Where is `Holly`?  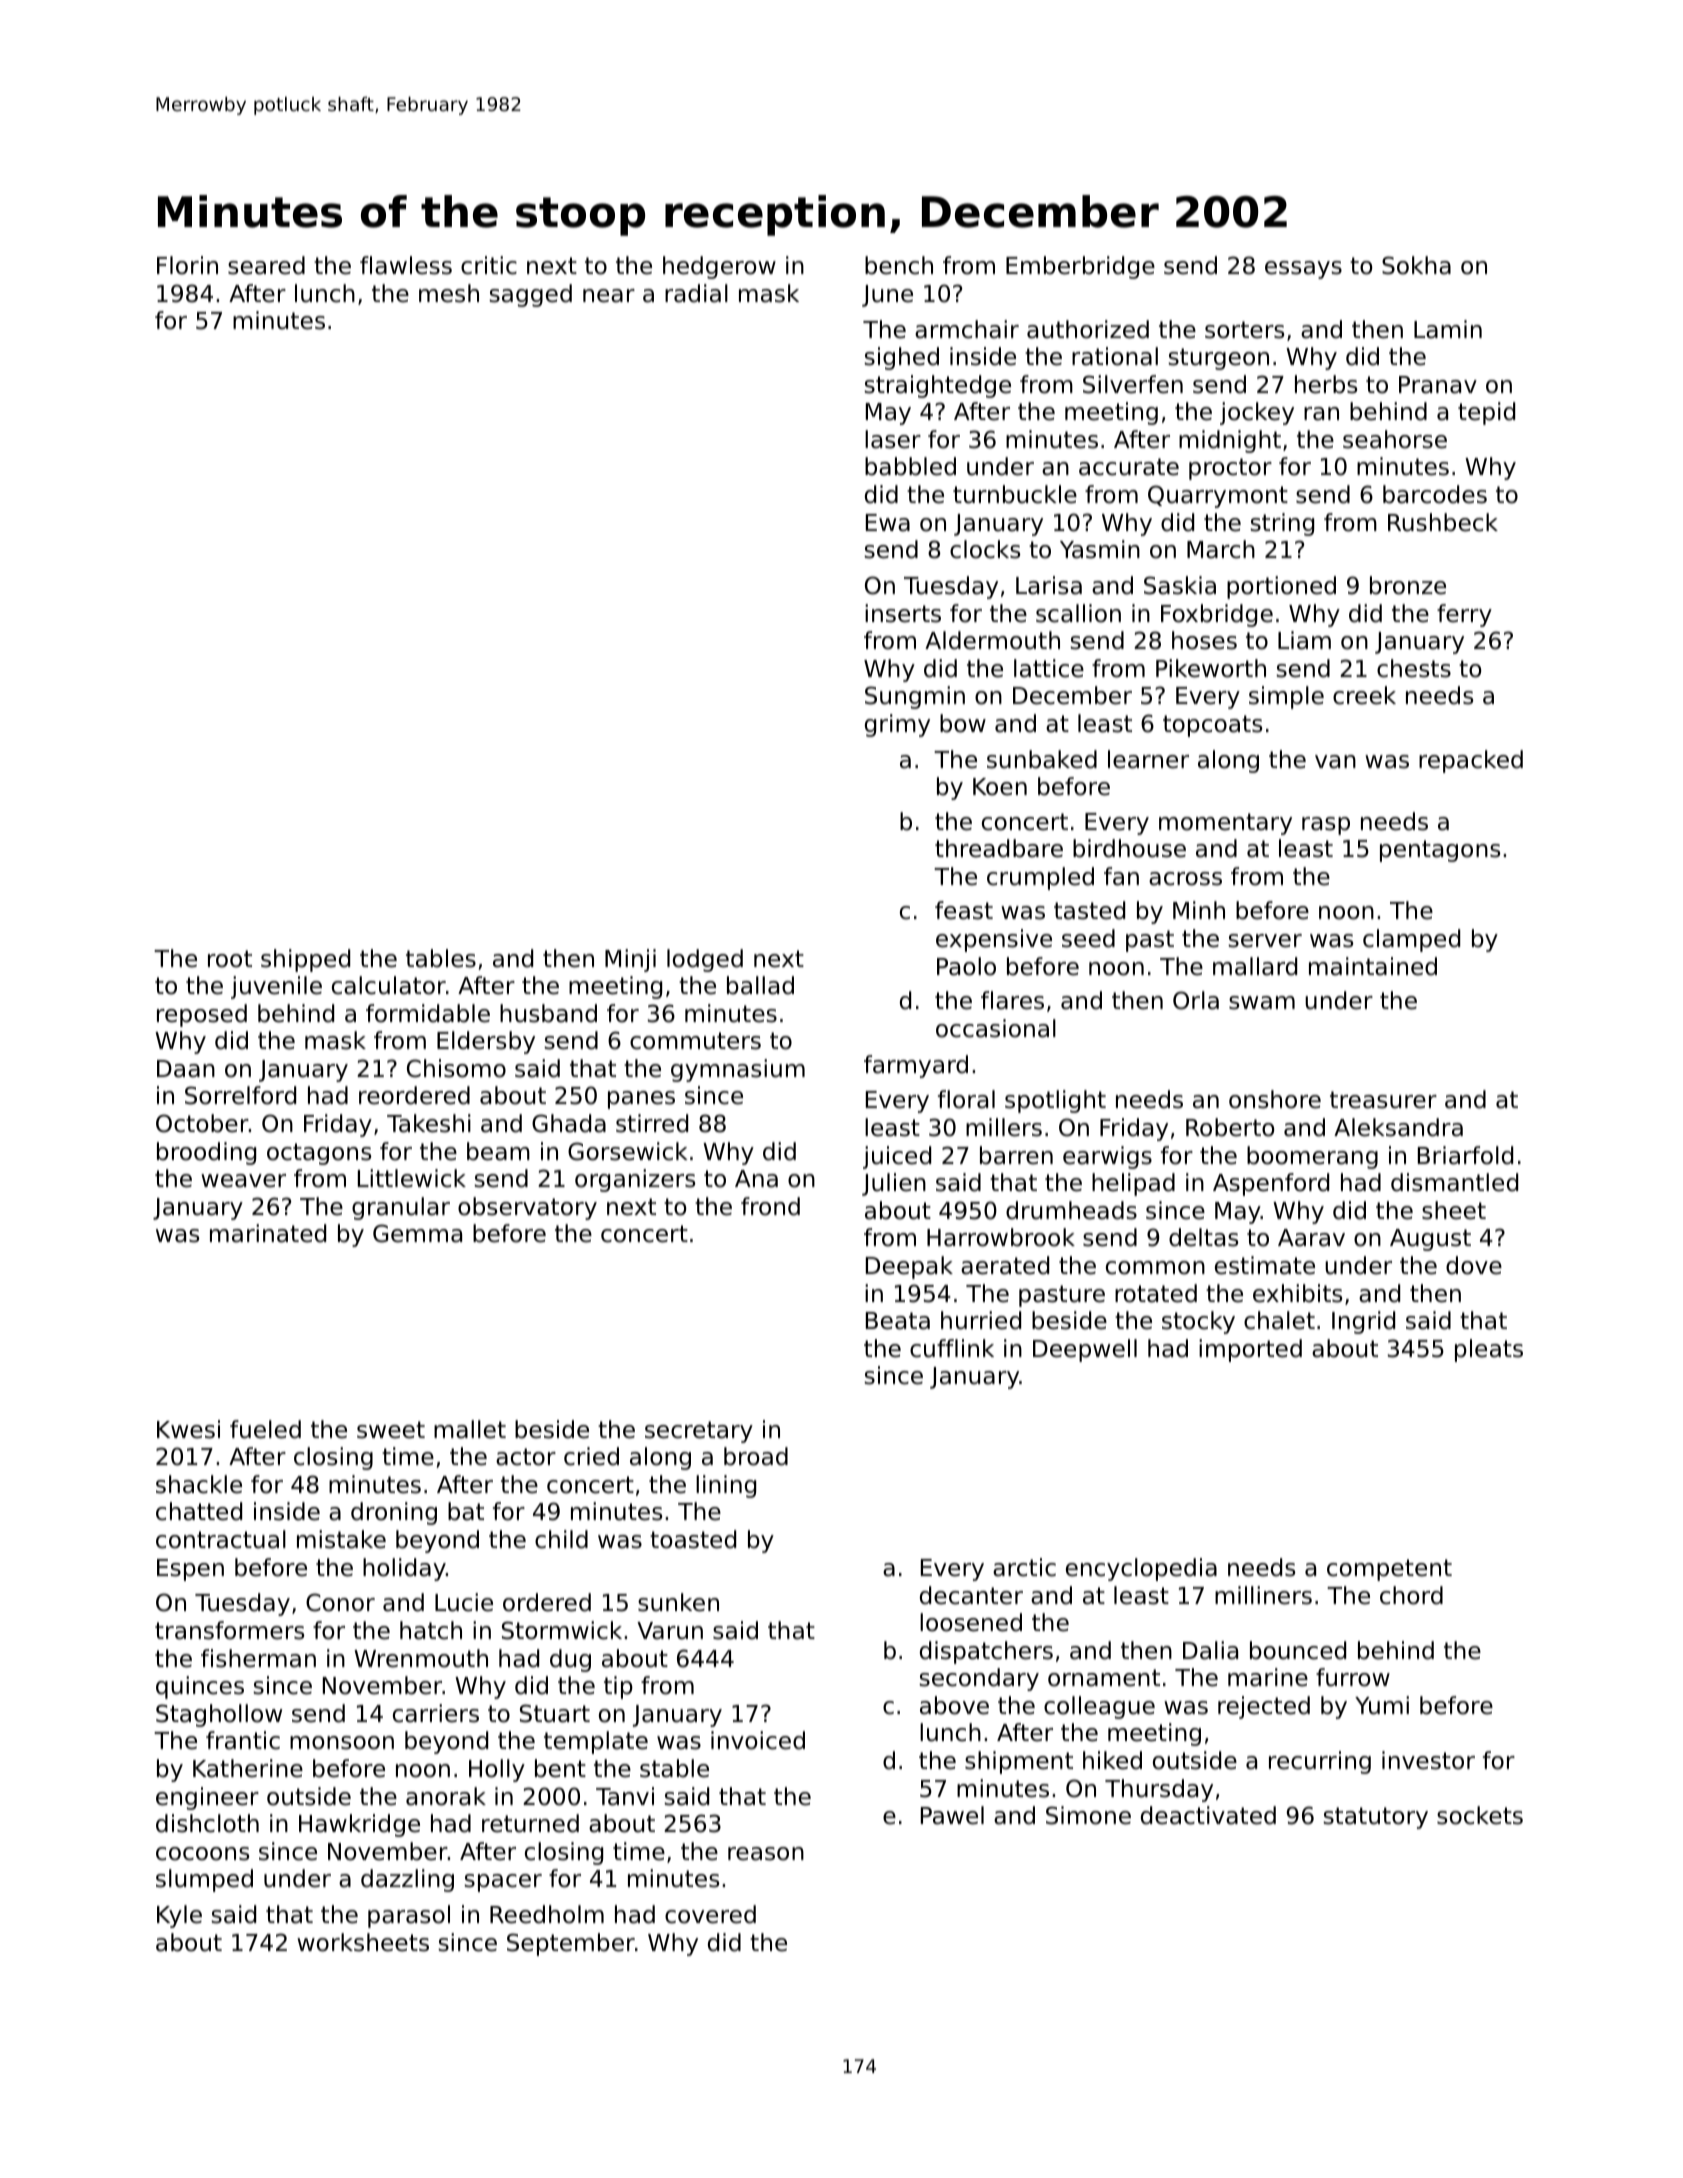 Holly is located at coordinates (497, 1770).
